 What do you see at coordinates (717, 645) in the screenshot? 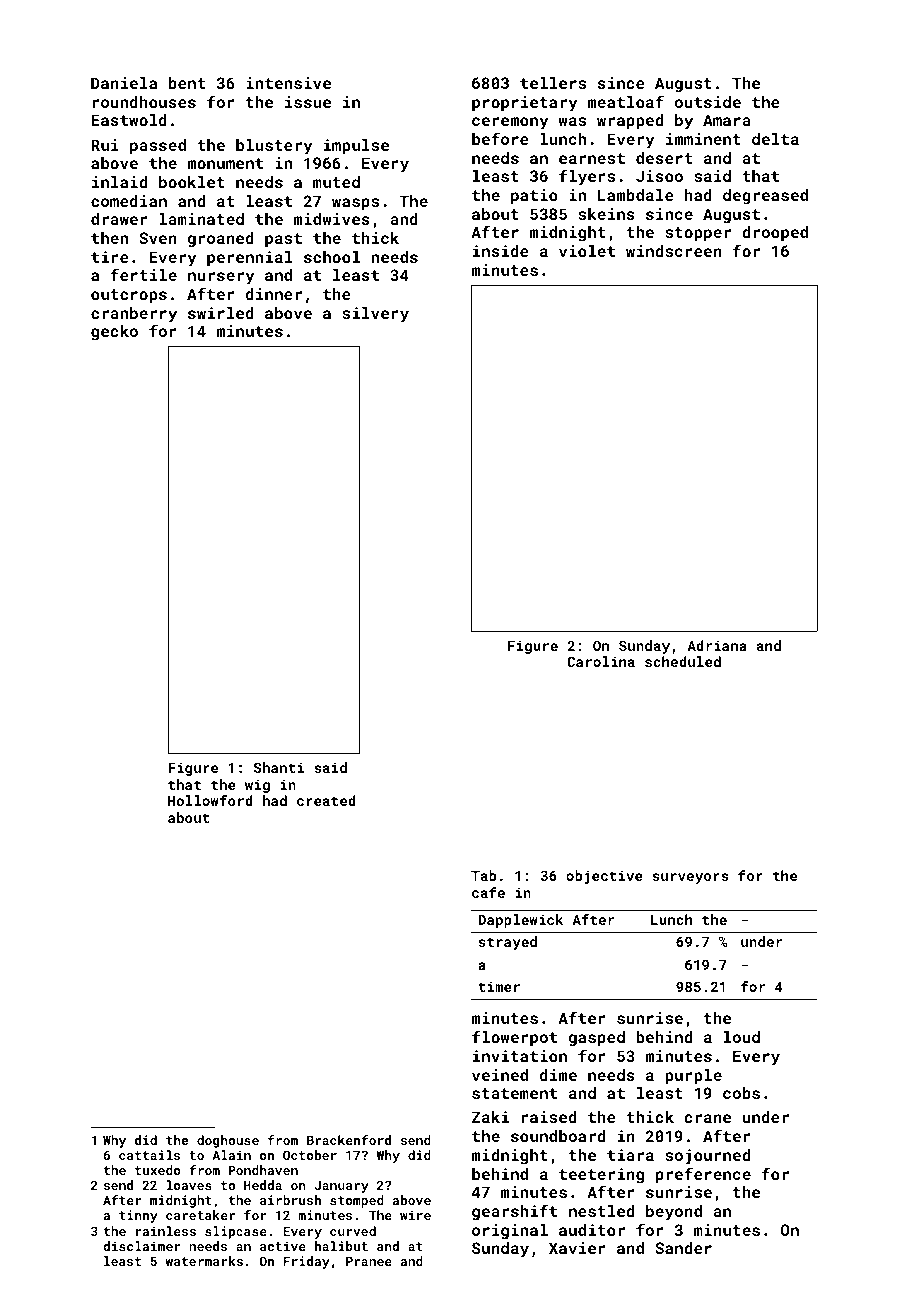
I see `Adriana` at bounding box center [717, 645].
